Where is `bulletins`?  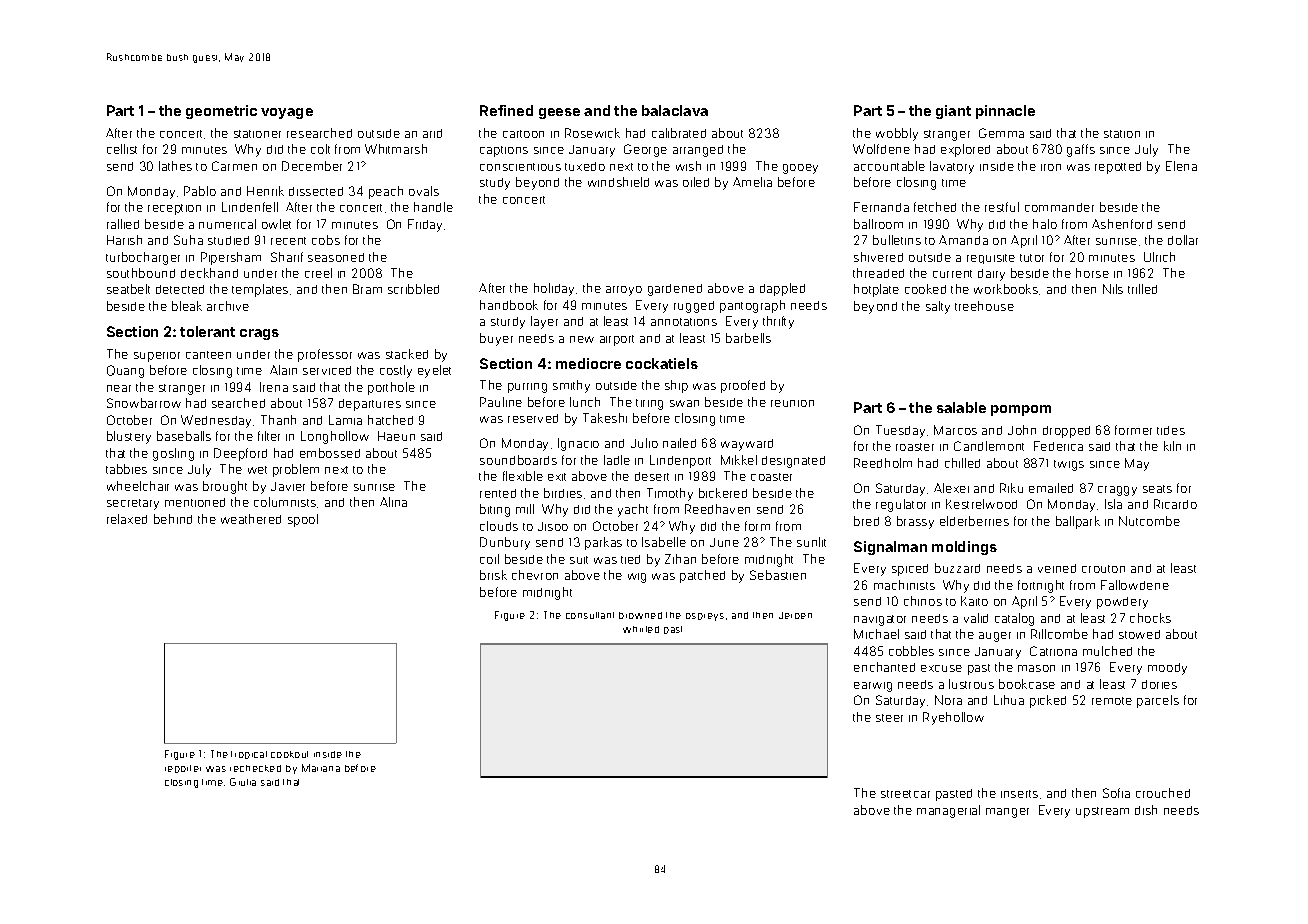 bulletins is located at coordinates (897, 240).
